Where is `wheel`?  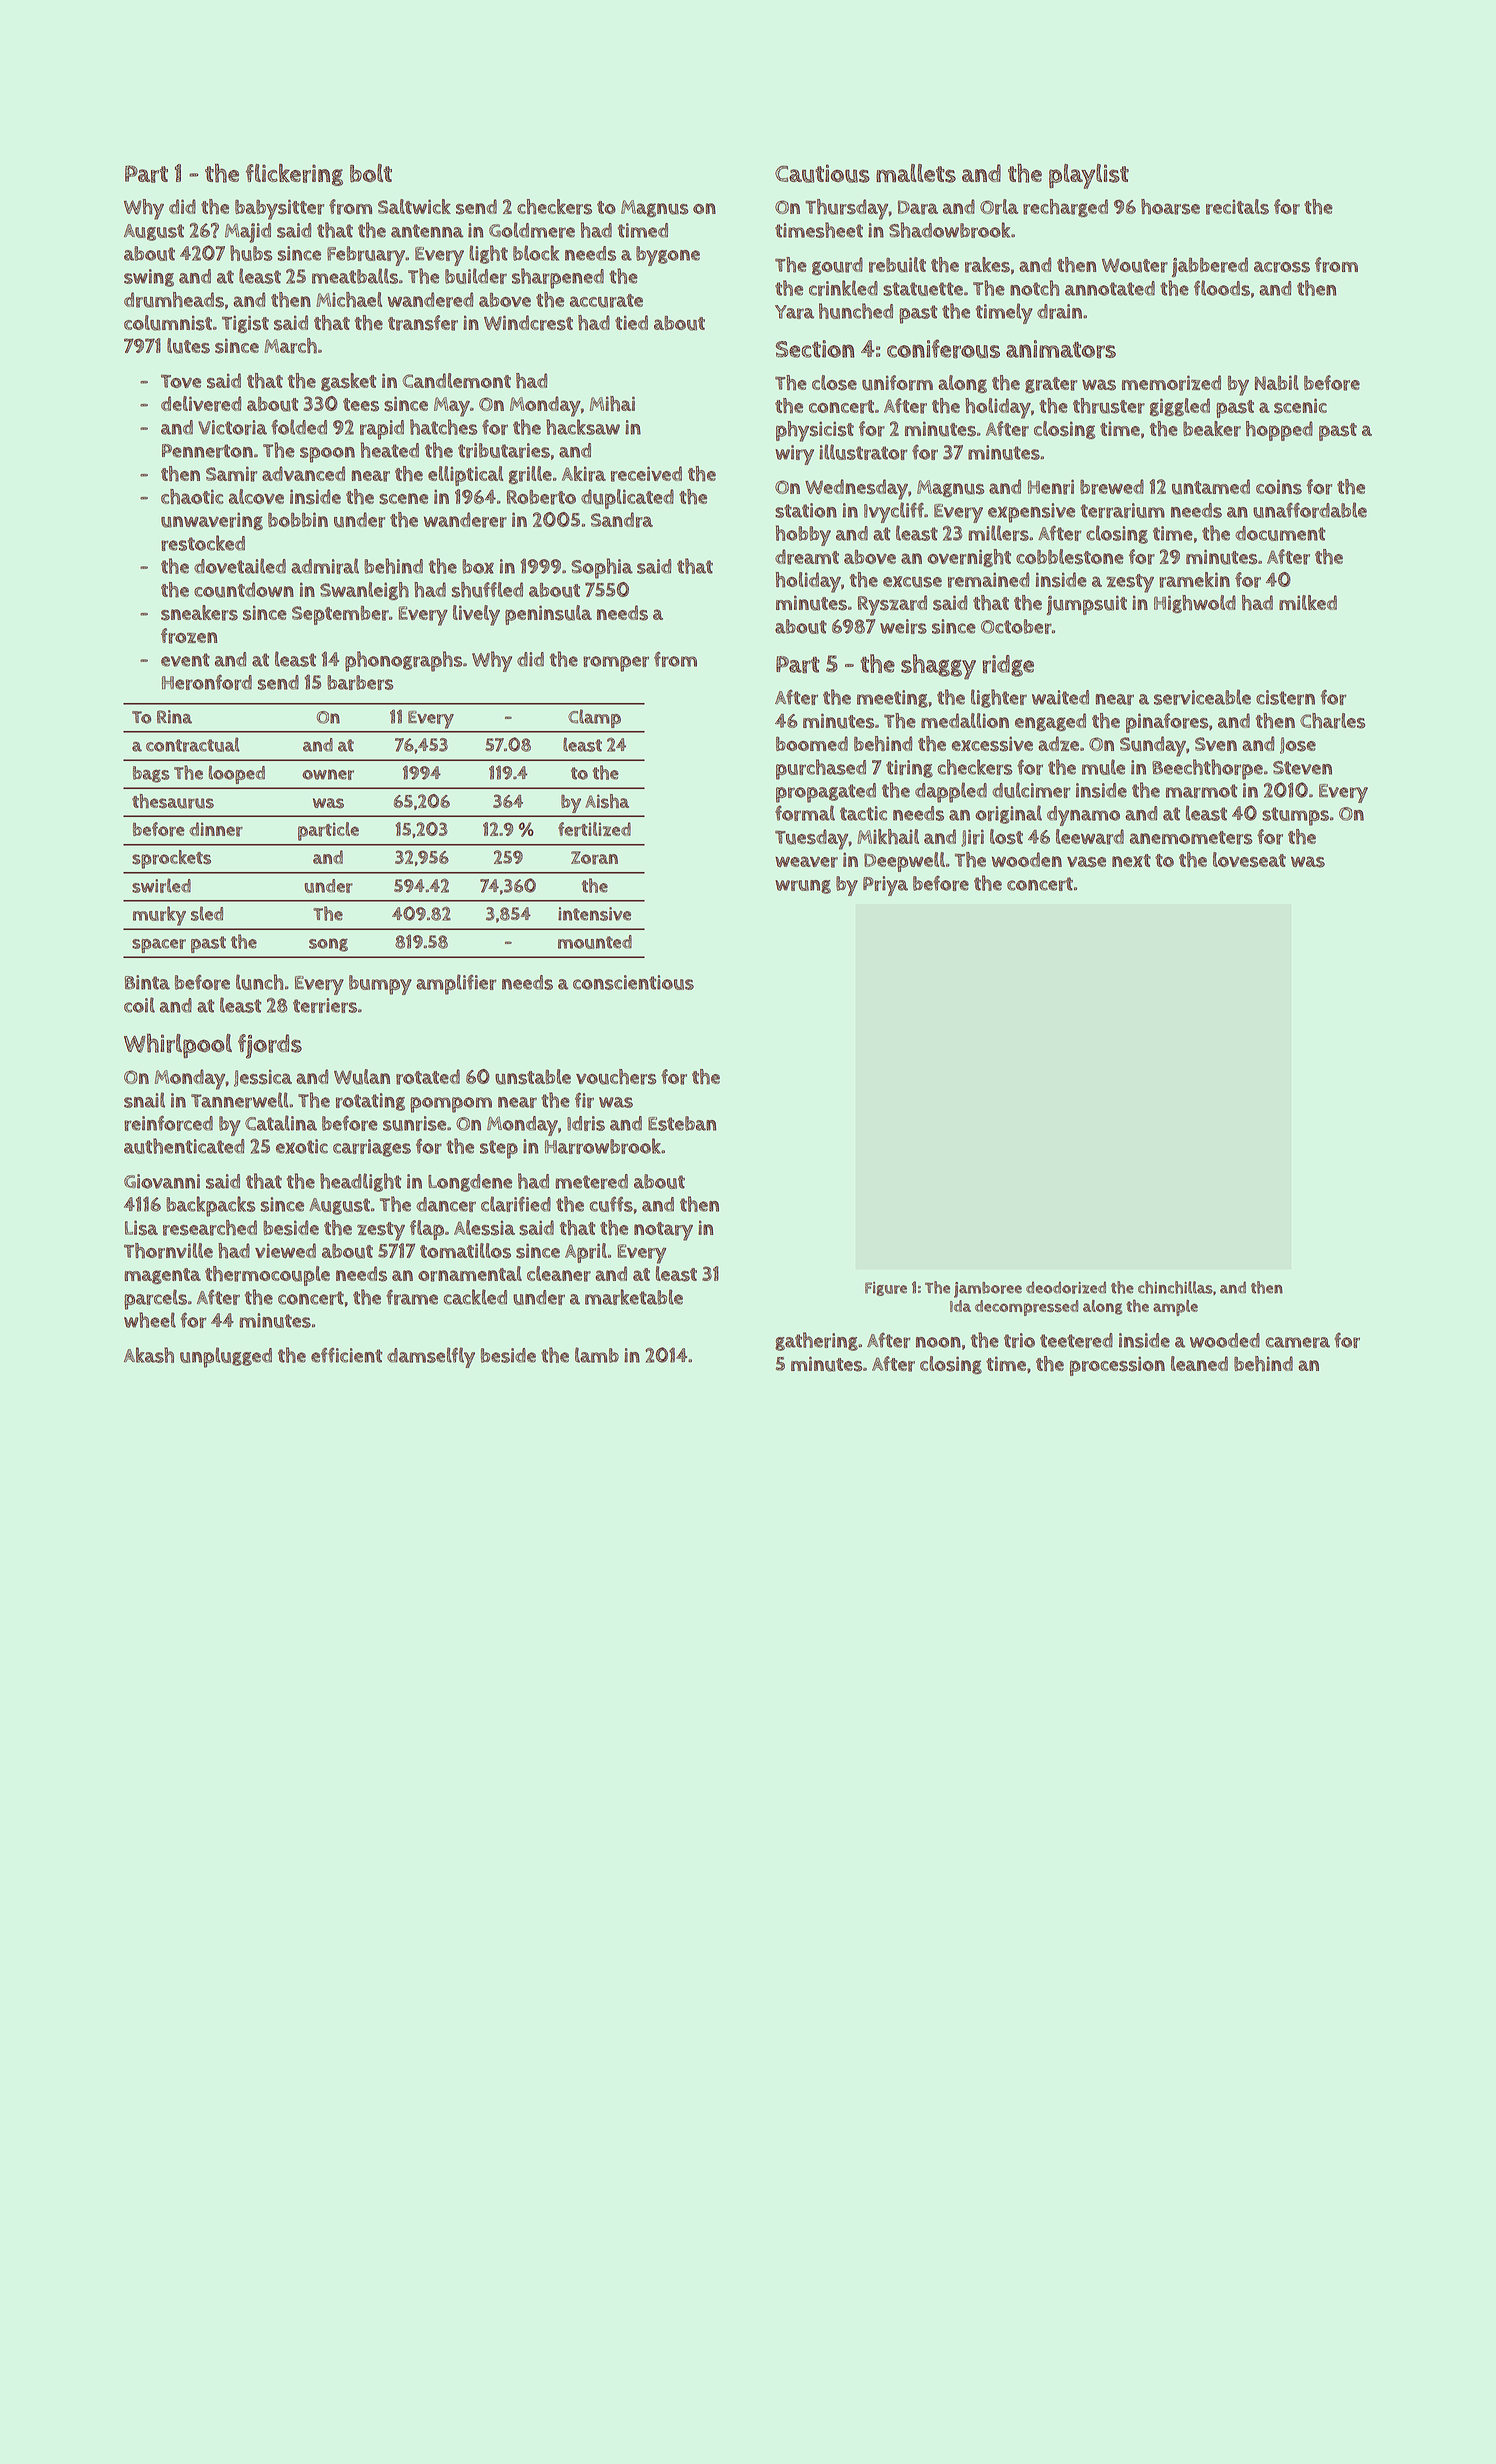 wheel is located at coordinates (150, 1320).
